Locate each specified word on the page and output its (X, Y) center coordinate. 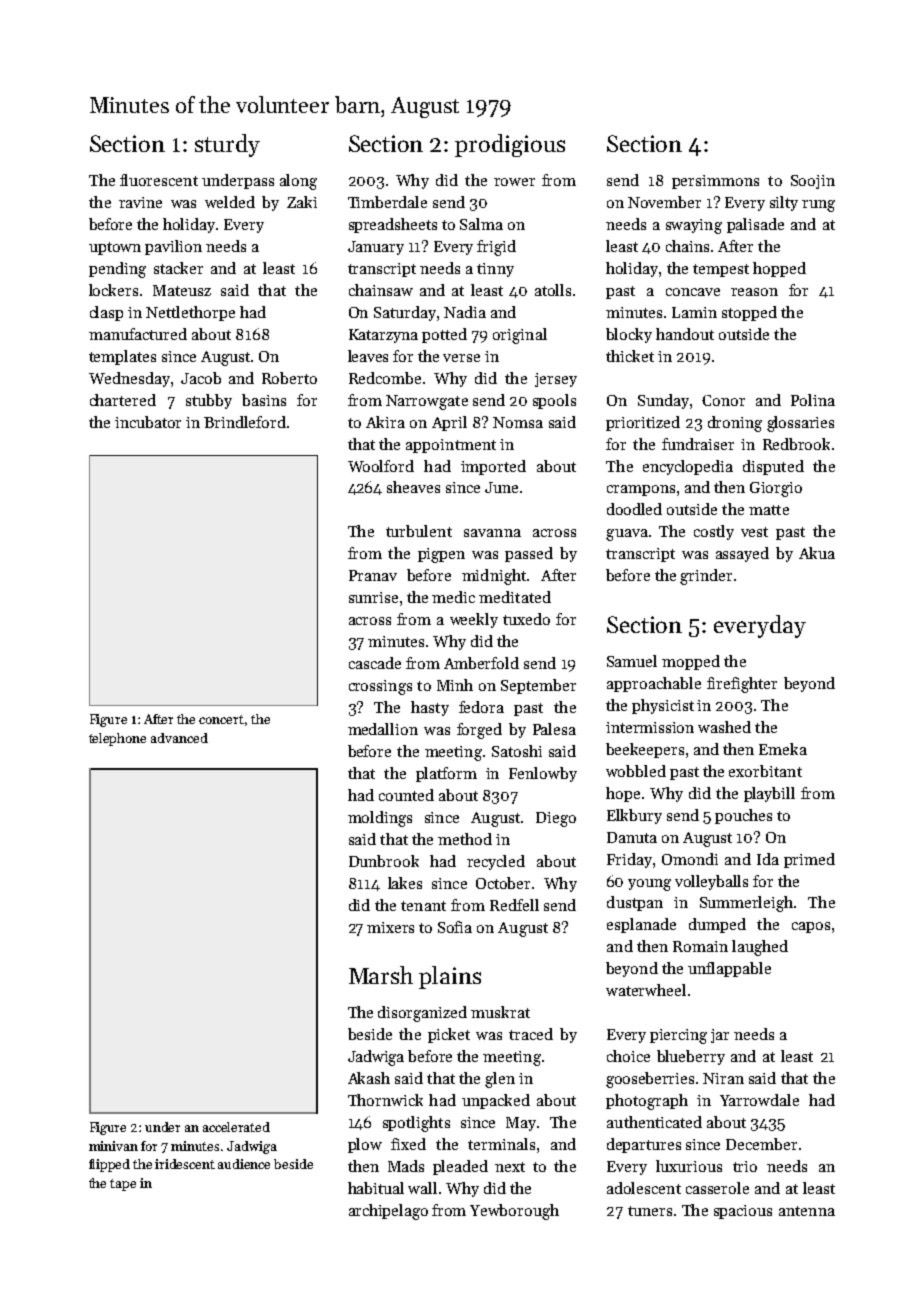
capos (811, 927)
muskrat (500, 1012)
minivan (113, 1146)
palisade (755, 225)
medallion (383, 729)
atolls (553, 290)
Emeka (783, 749)
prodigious (510, 145)
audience (244, 1164)
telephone (117, 739)
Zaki (302, 202)
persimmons (715, 182)
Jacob (201, 378)
